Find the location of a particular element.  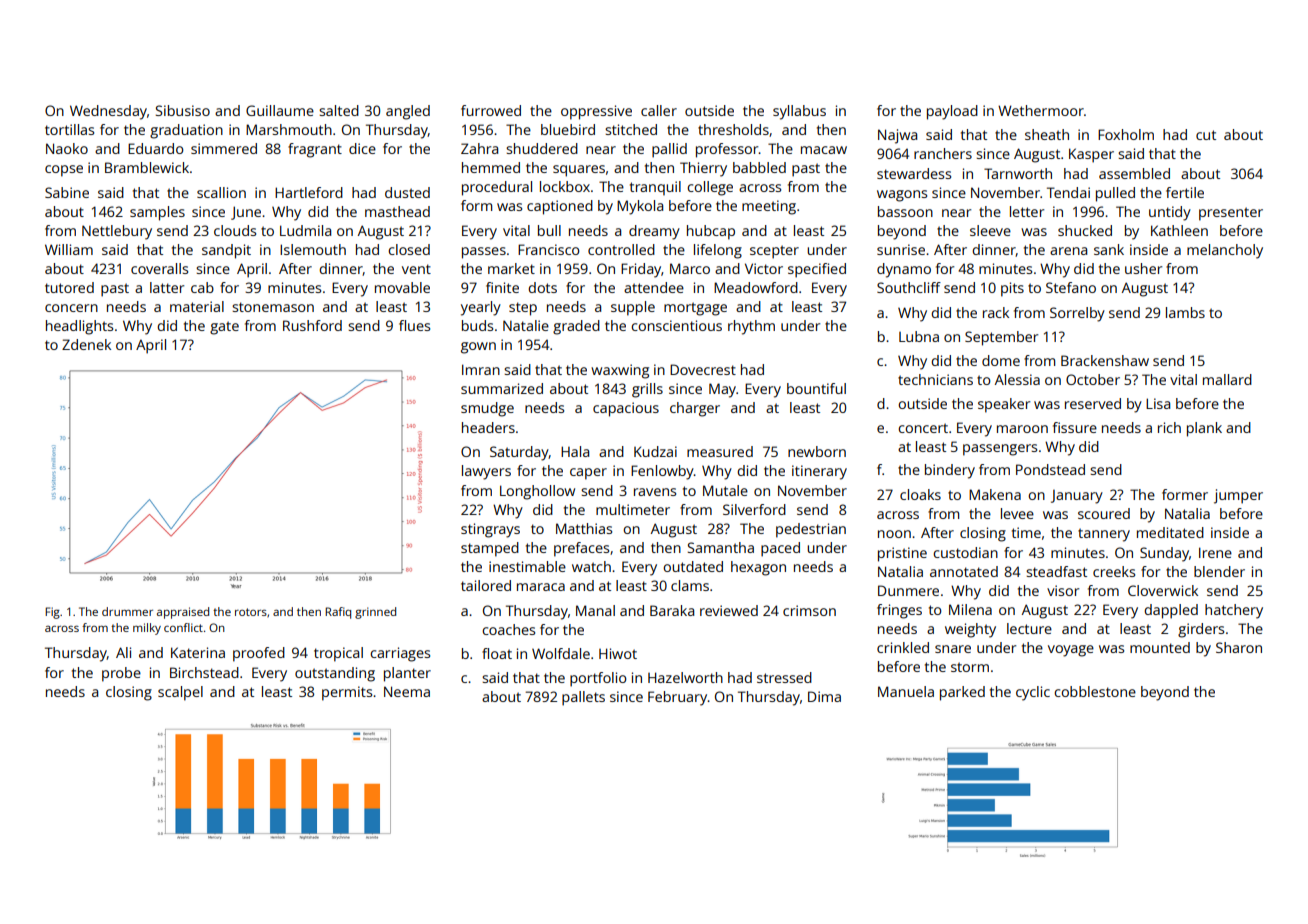

stingrays is located at coordinates (490, 530).
